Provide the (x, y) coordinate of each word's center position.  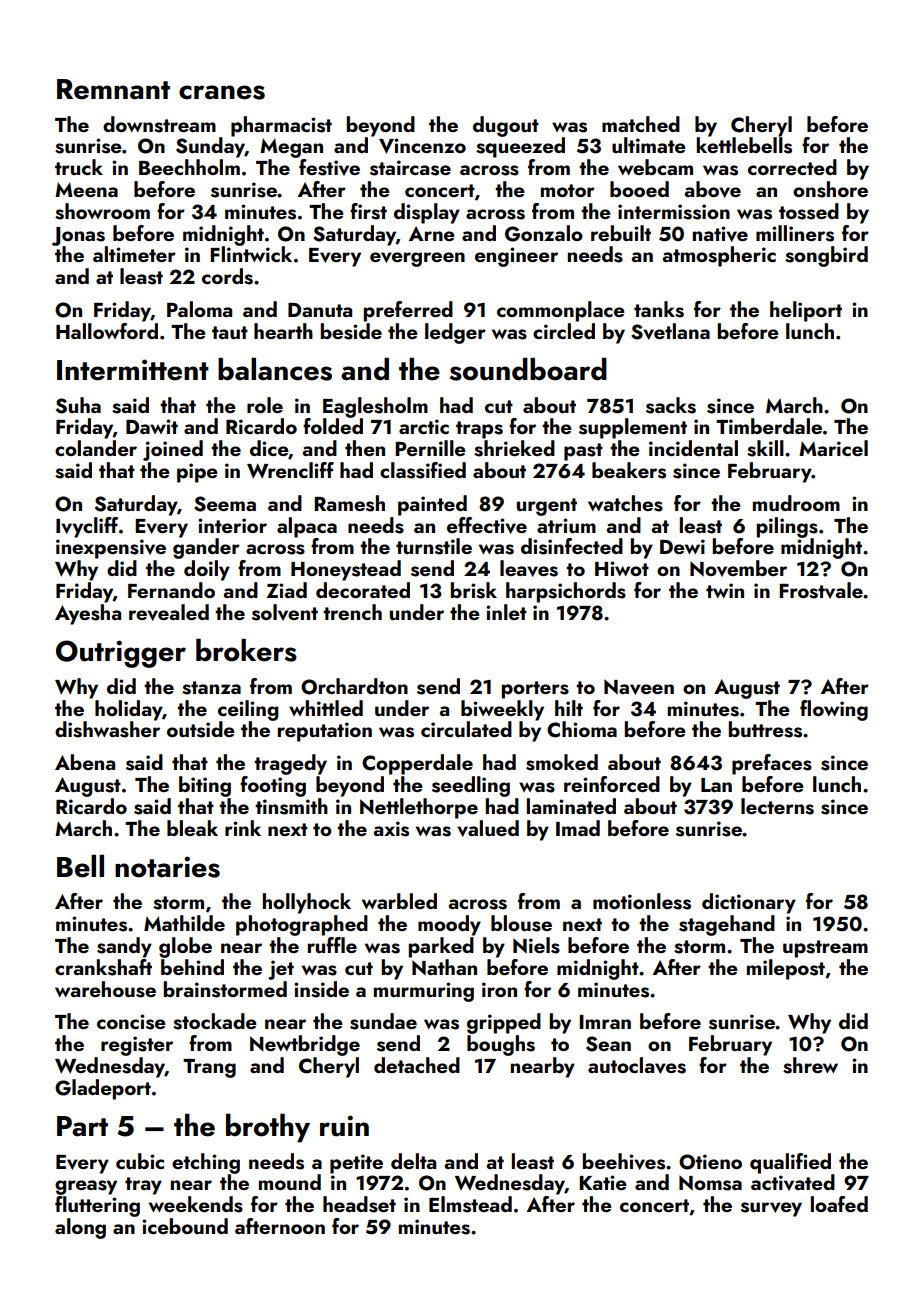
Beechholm (189, 167)
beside (351, 331)
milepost (786, 969)
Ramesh (349, 503)
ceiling (248, 710)
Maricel (833, 448)
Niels (536, 945)
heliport (806, 311)
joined (173, 450)
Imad (578, 828)
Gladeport (103, 1089)
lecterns (777, 806)
